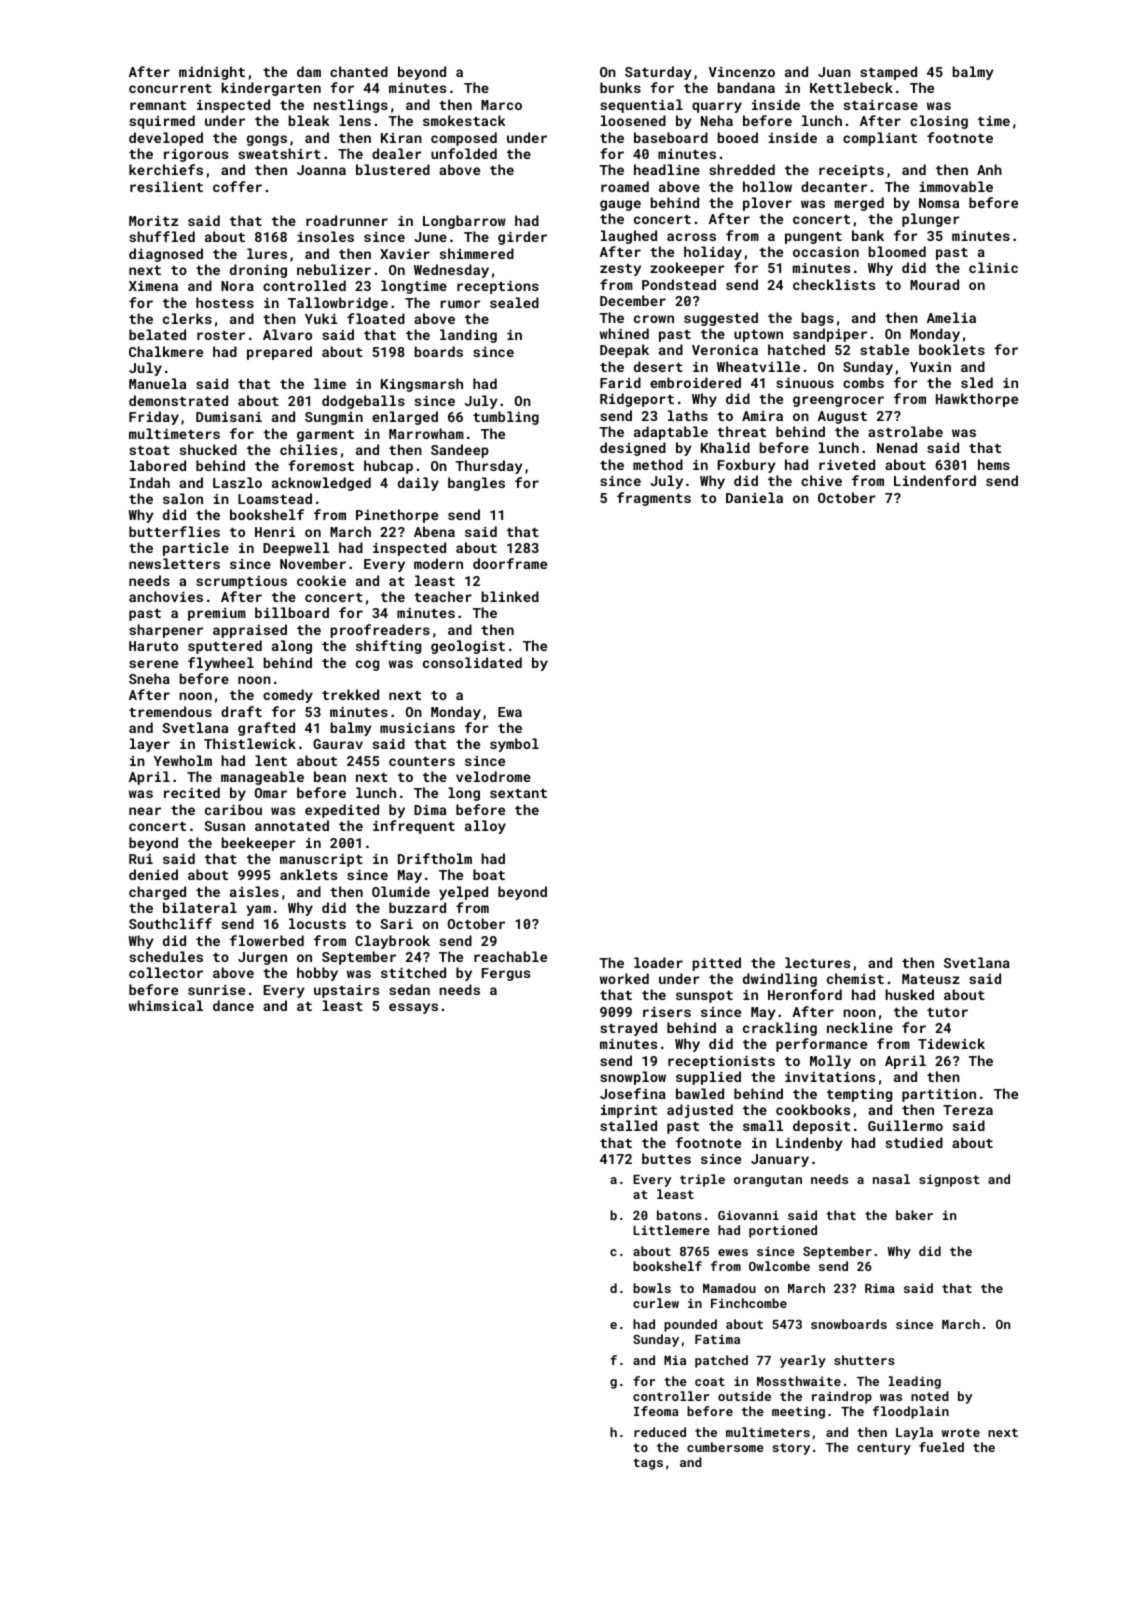  Describe the element at coordinates (725, 1447) in the document. I see `cumbersome` at that location.
